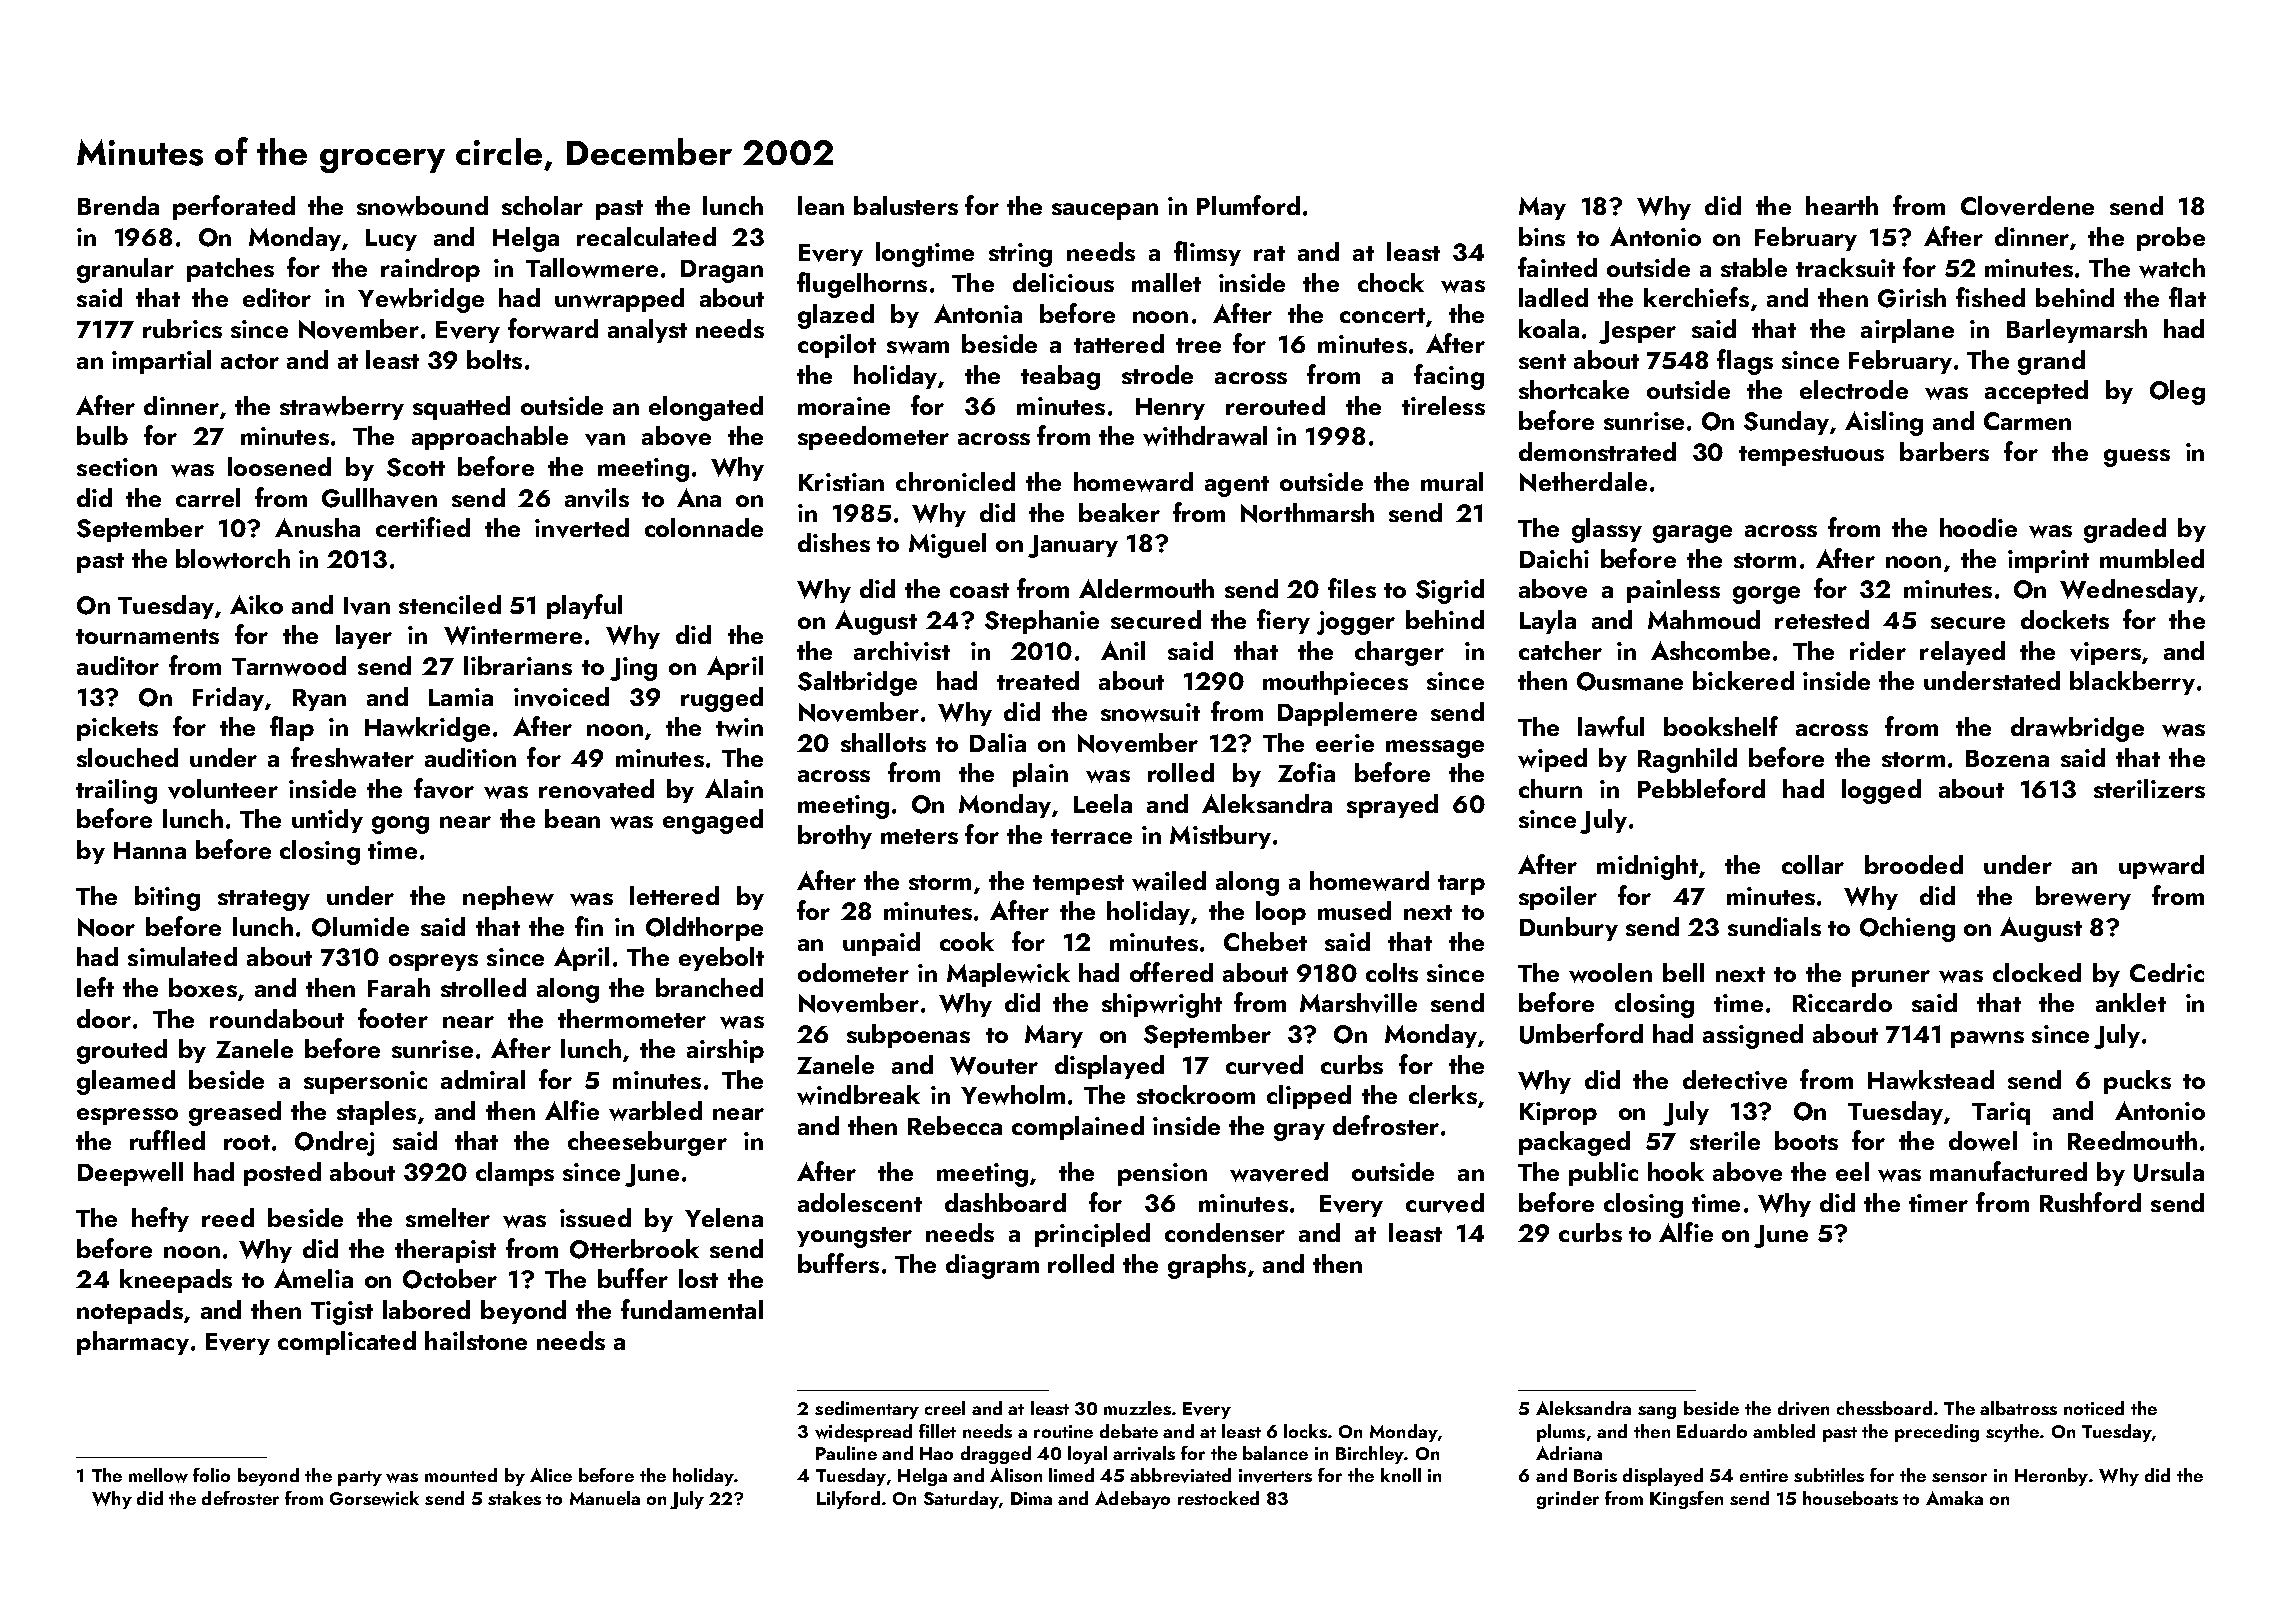 The width and height of the screenshot is (2282, 1614). What do you see at coordinates (1391, 282) in the screenshot?
I see `chock` at bounding box center [1391, 282].
